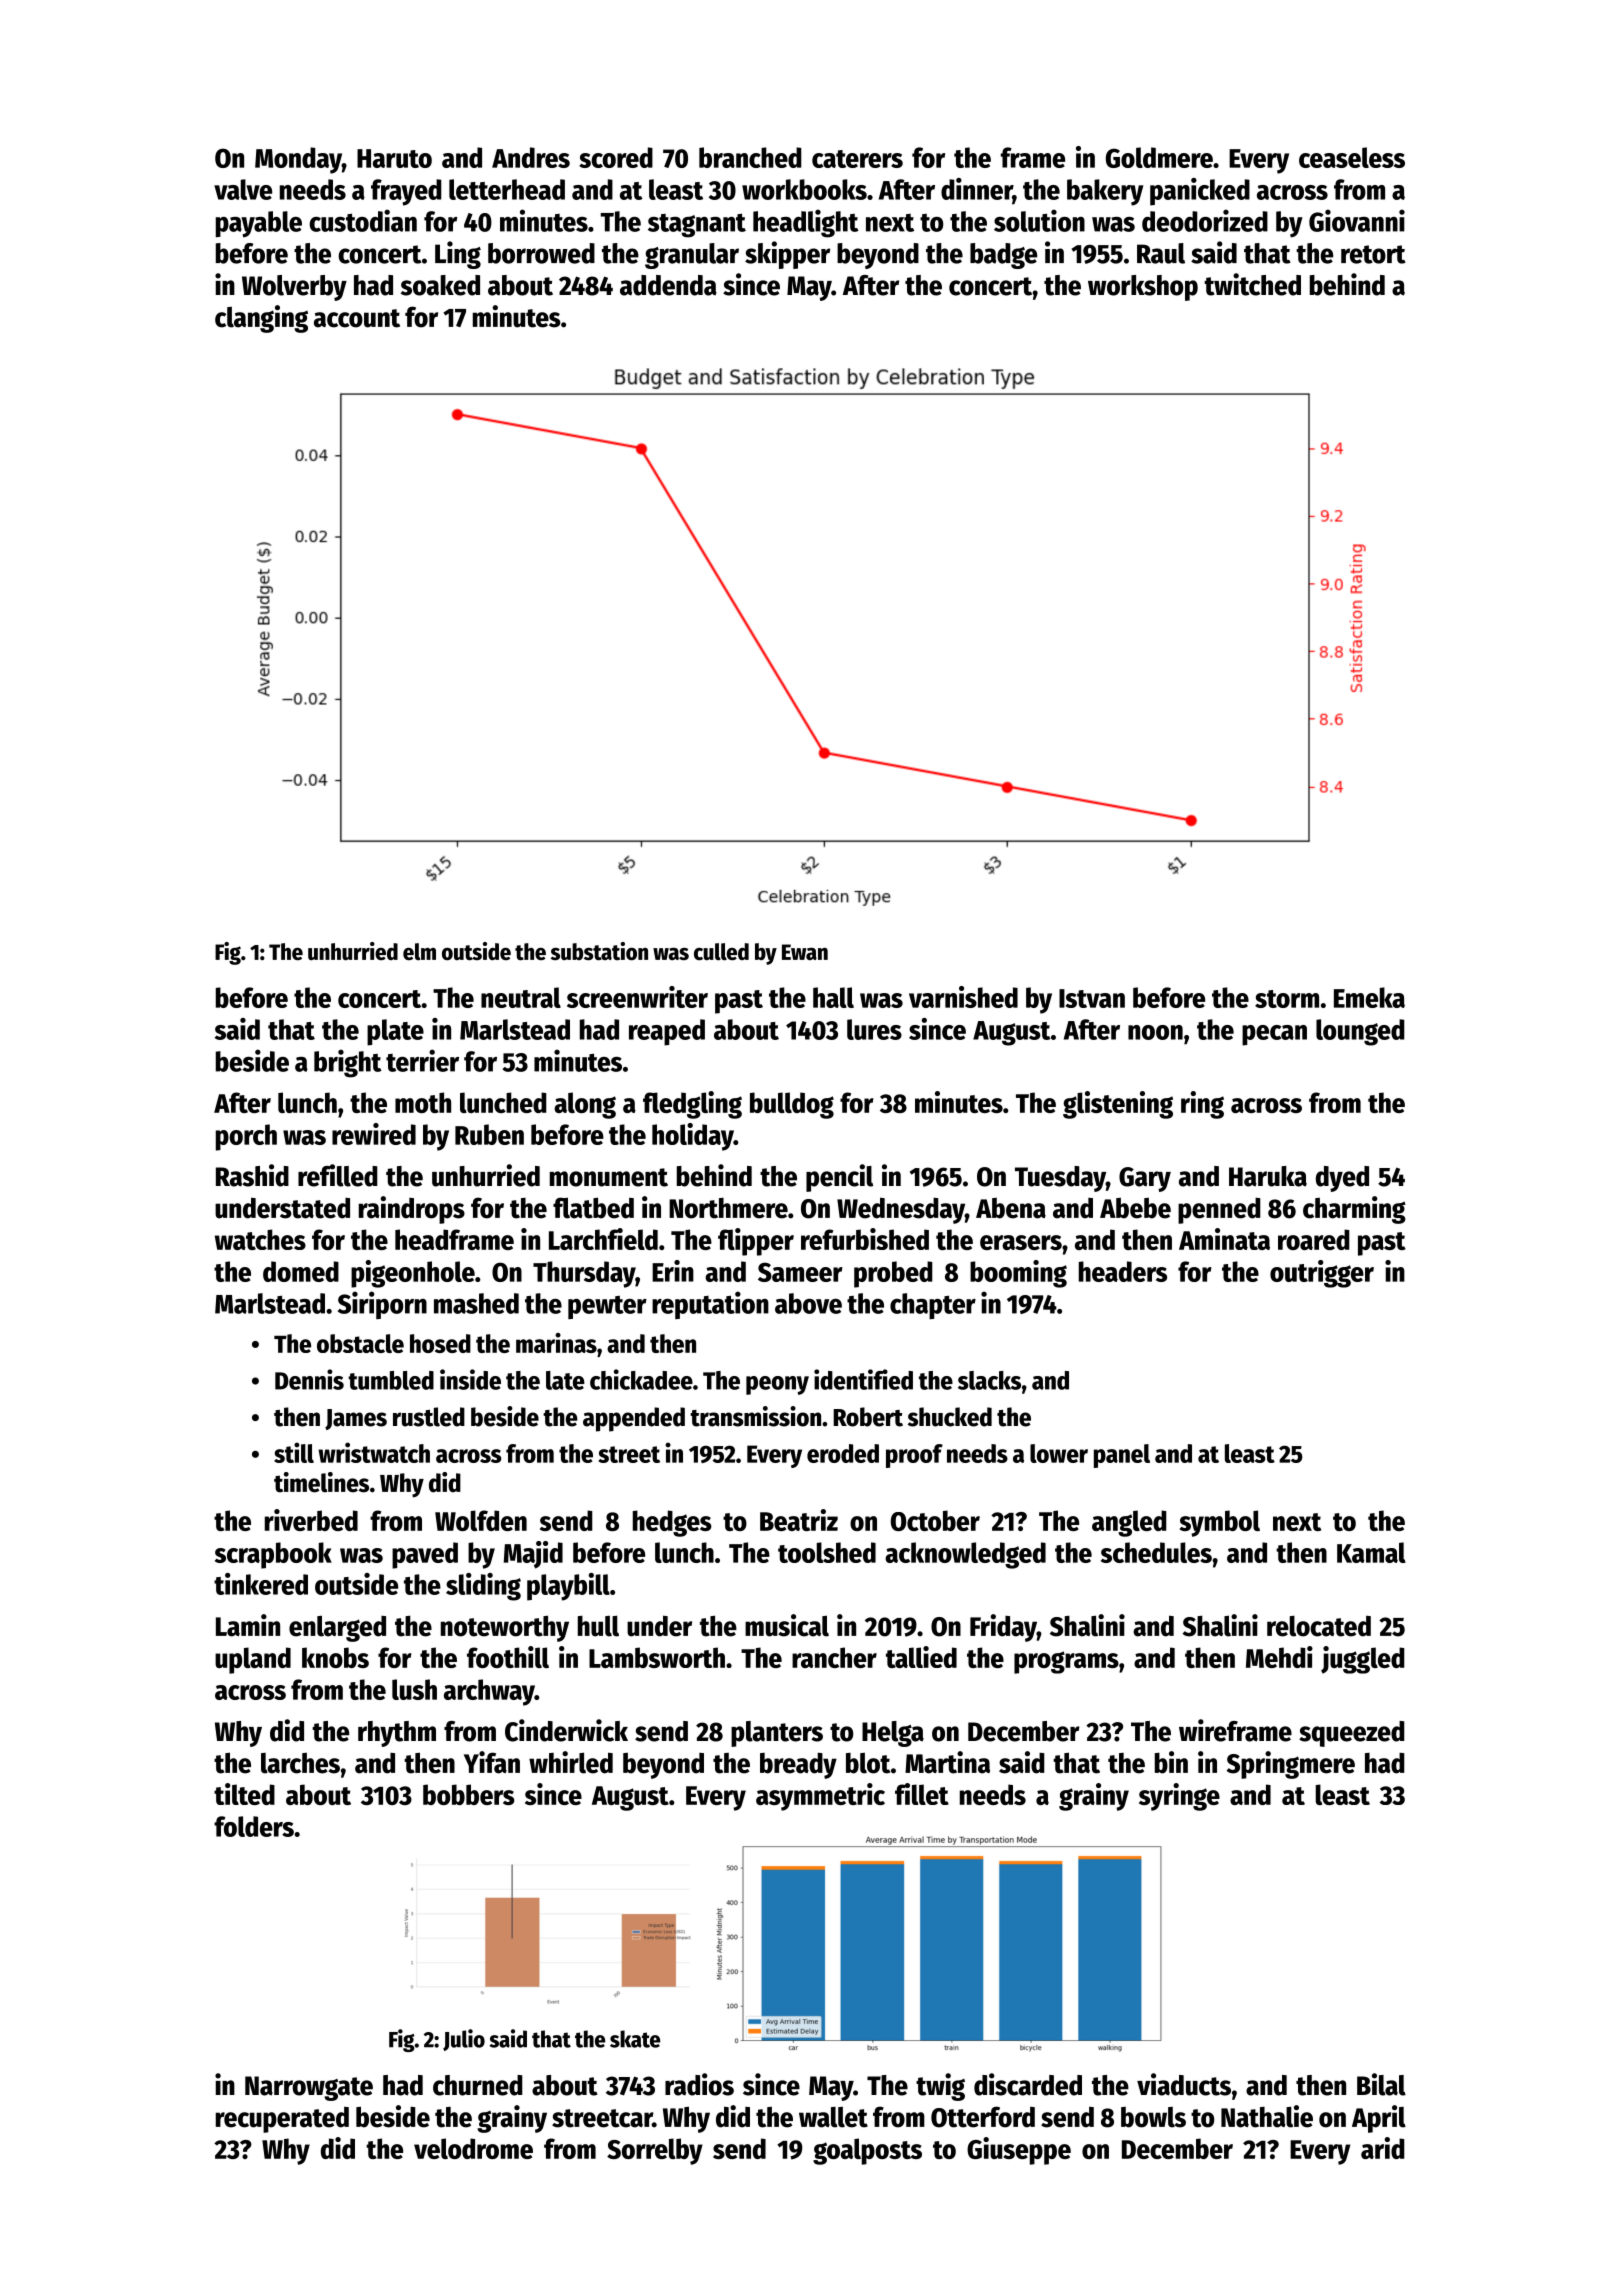  What do you see at coordinates (469, 1794) in the image?
I see `bobbers` at bounding box center [469, 1794].
